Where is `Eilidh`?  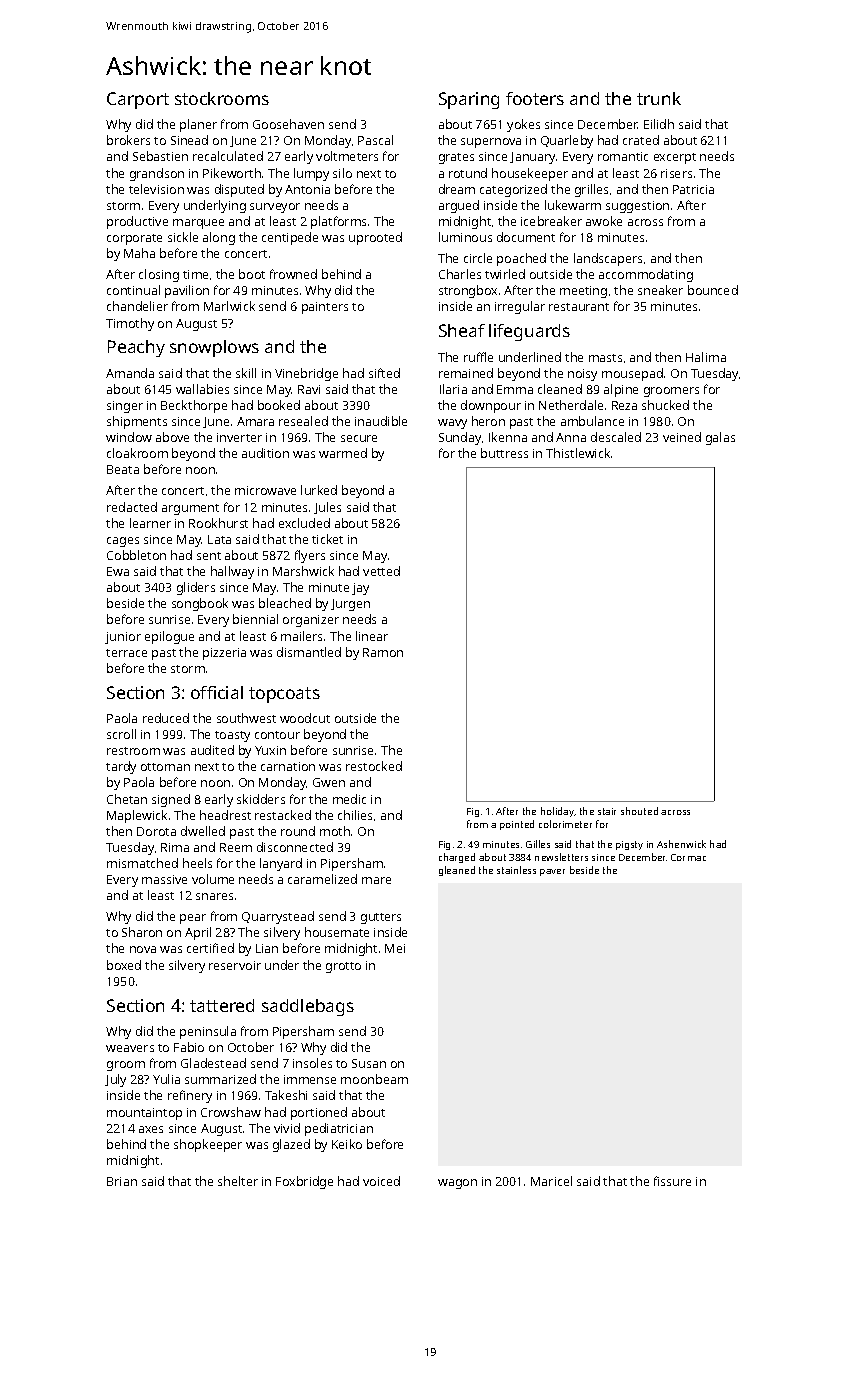
Eilidh is located at coordinates (659, 124).
